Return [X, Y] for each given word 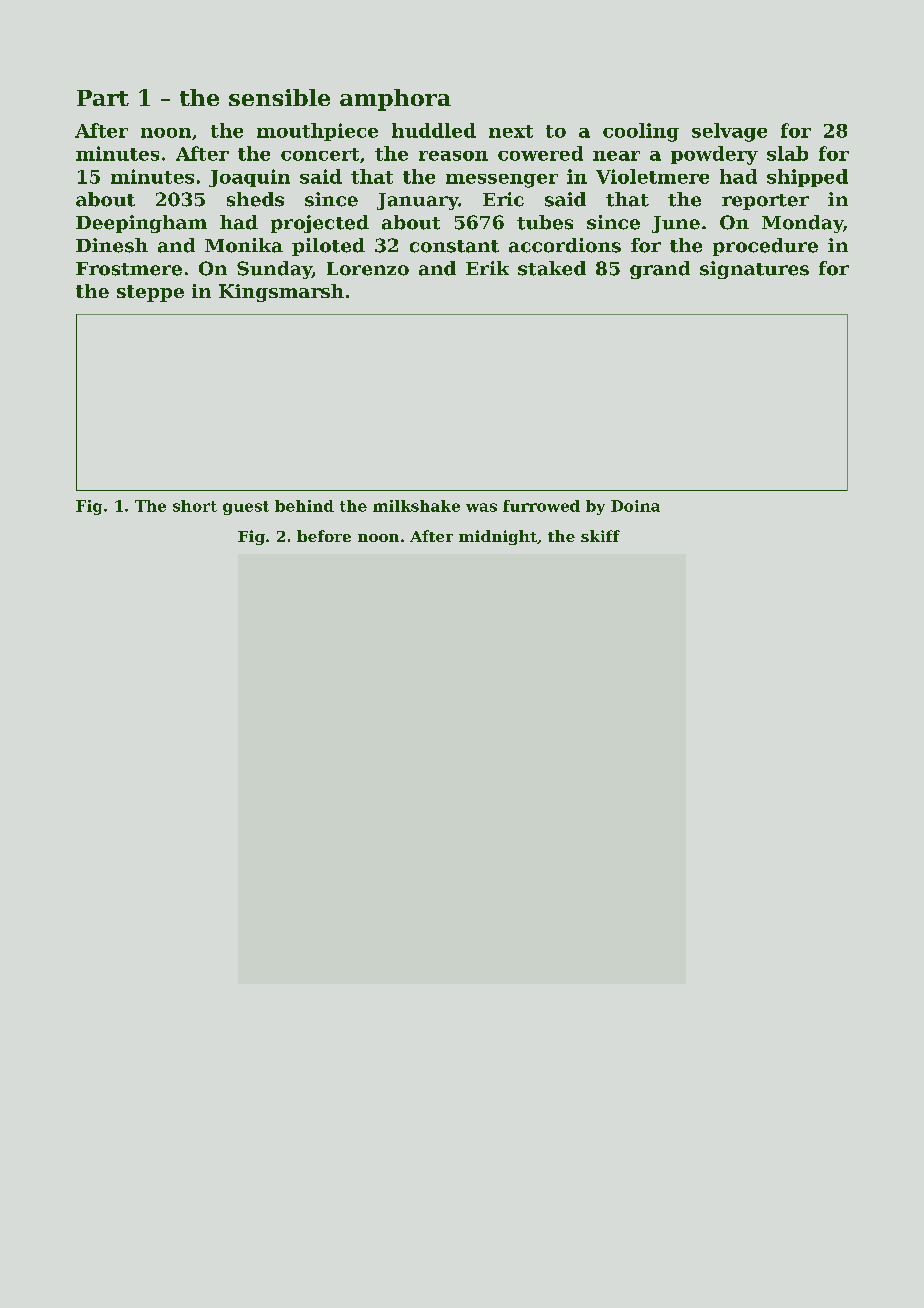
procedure [765, 247]
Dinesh [112, 245]
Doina [635, 506]
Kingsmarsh [281, 293]
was [481, 507]
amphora [395, 100]
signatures [754, 270]
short [195, 506]
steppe [150, 293]
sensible [279, 97]
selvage [729, 132]
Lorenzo [368, 269]
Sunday [274, 270]
